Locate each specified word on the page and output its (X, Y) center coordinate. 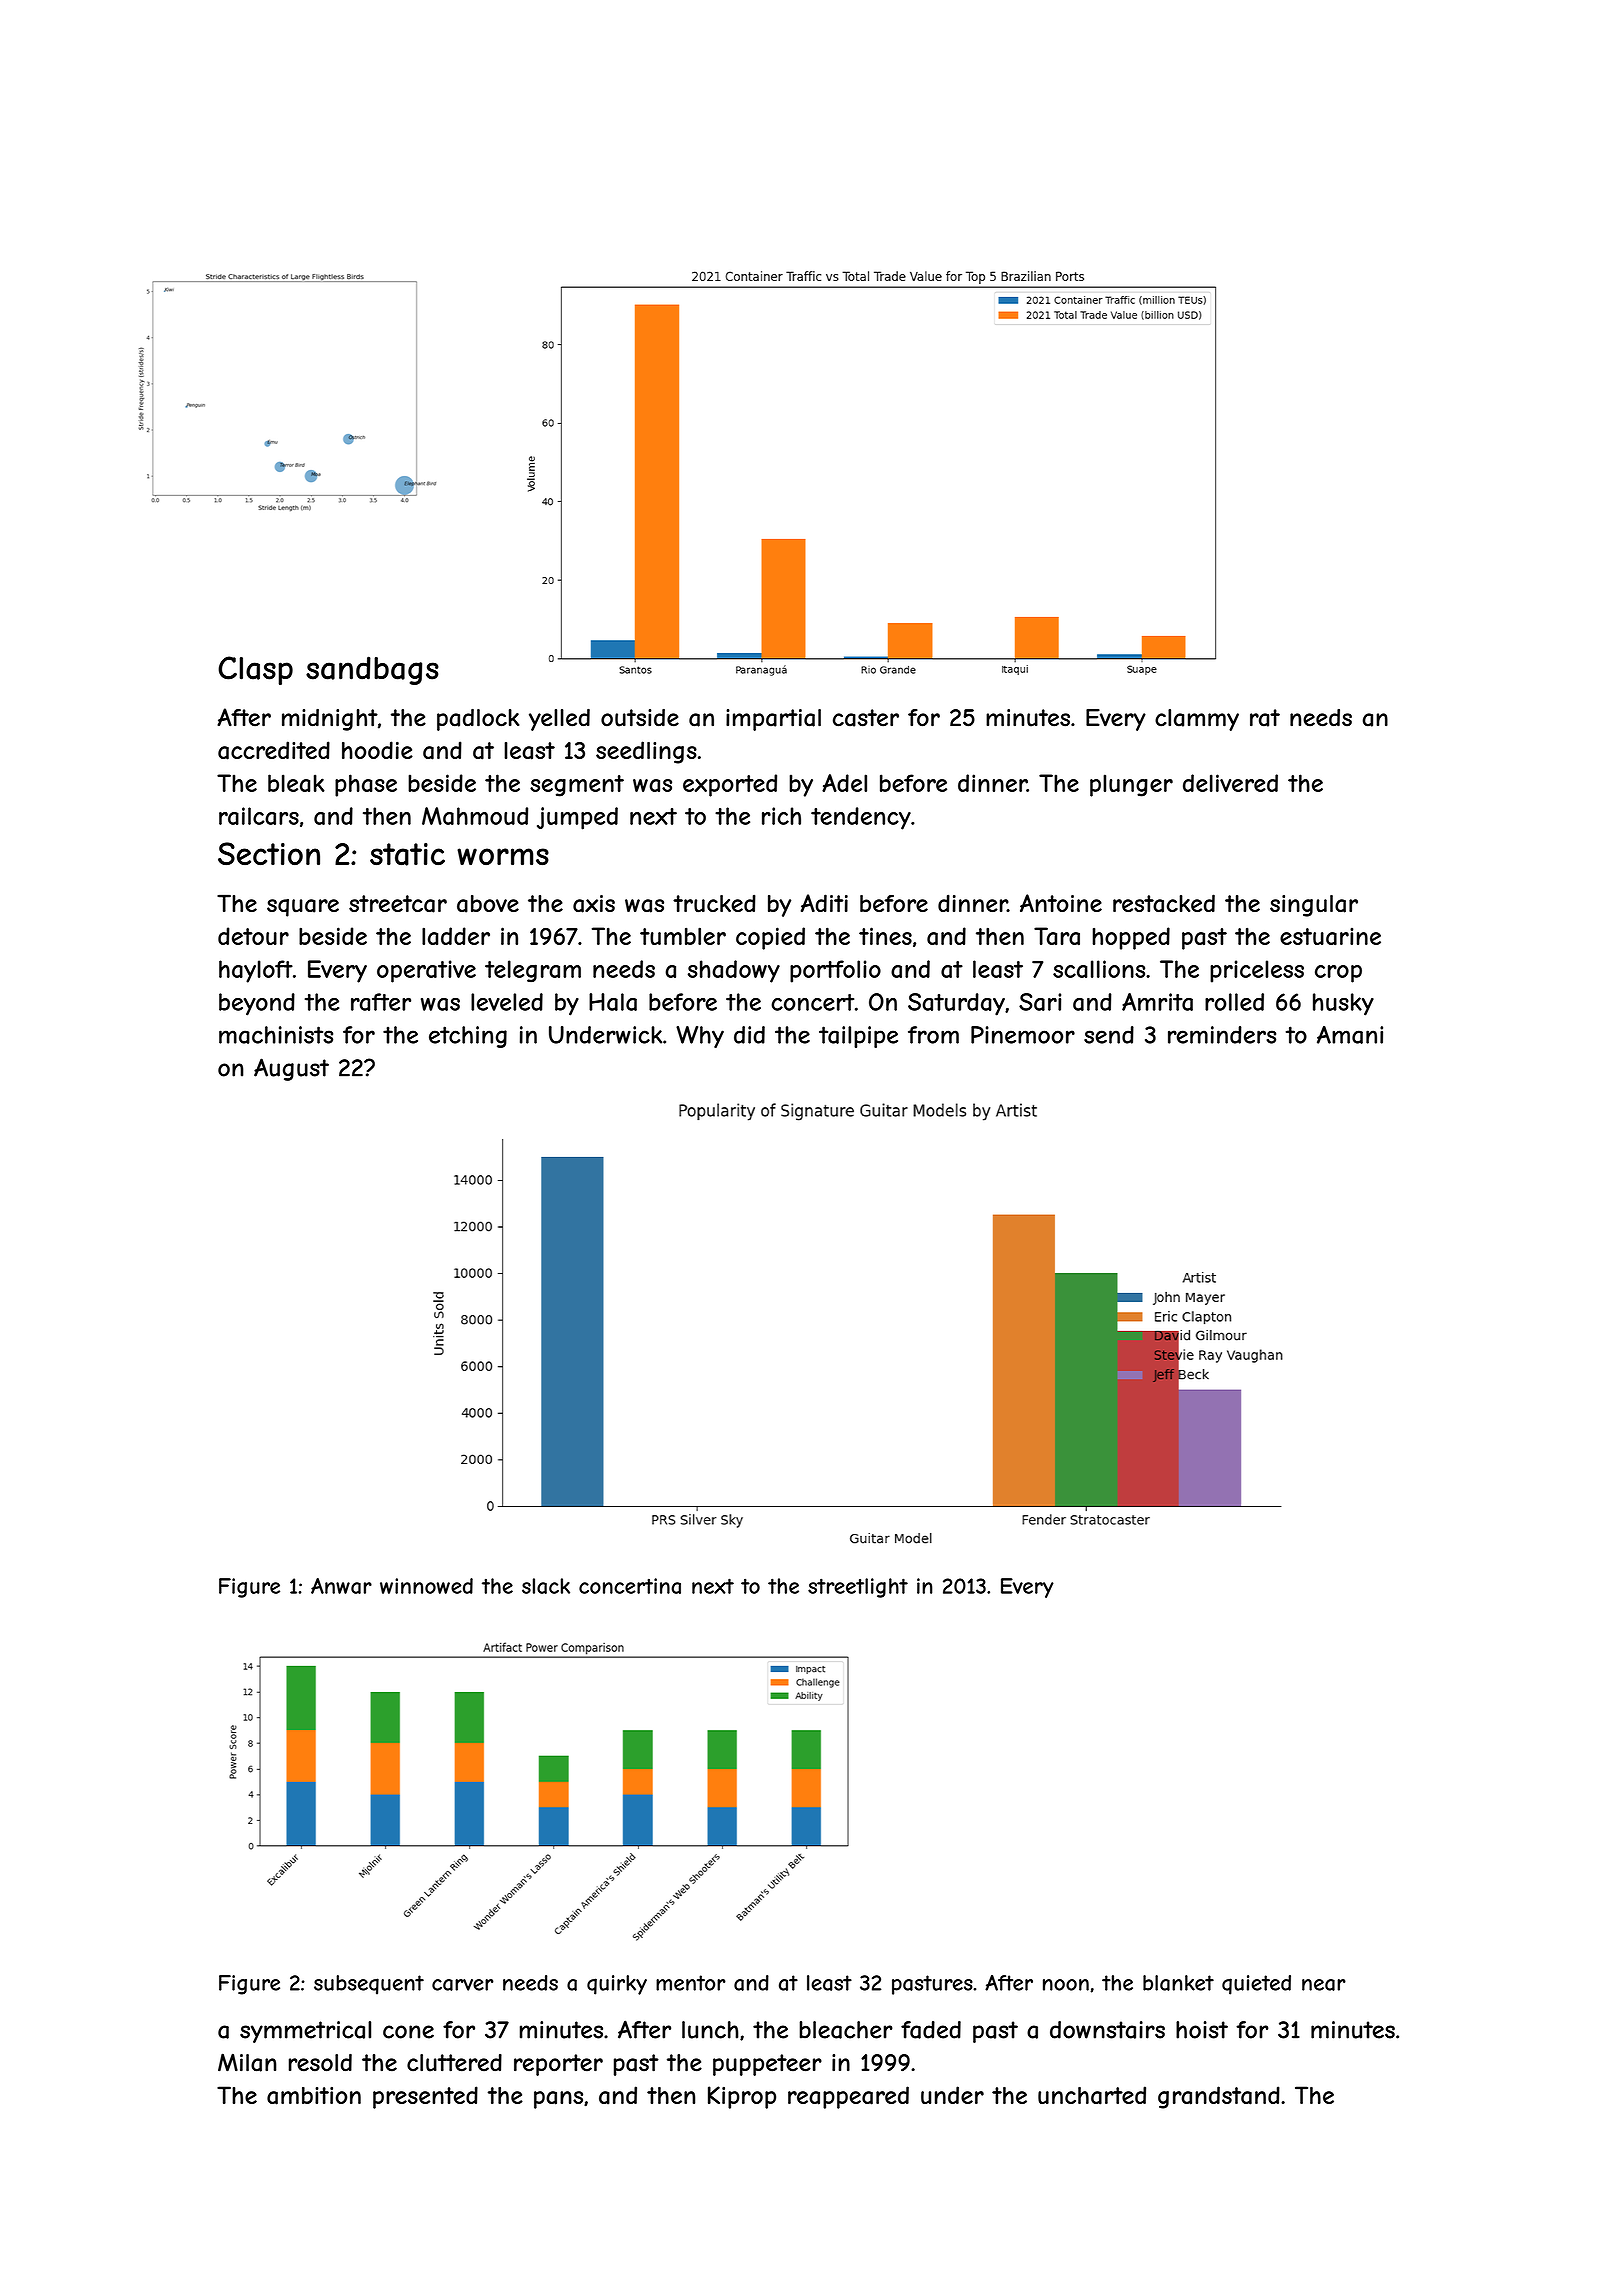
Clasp (255, 670)
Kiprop (742, 2097)
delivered (1230, 783)
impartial (773, 720)
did (749, 1035)
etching (468, 1037)
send (1109, 1035)
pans (558, 2100)
